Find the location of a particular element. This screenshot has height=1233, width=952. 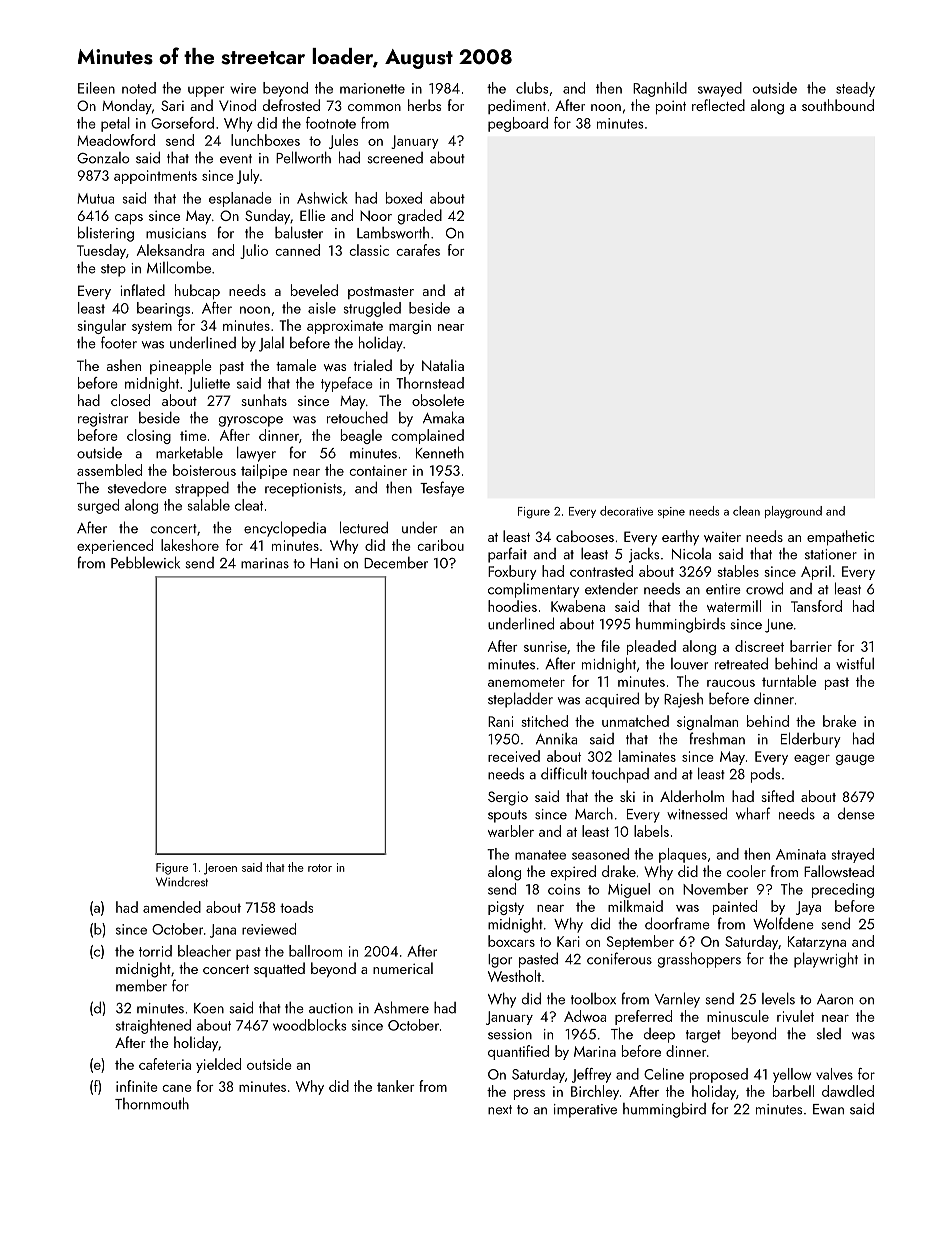

parfait is located at coordinates (507, 555).
